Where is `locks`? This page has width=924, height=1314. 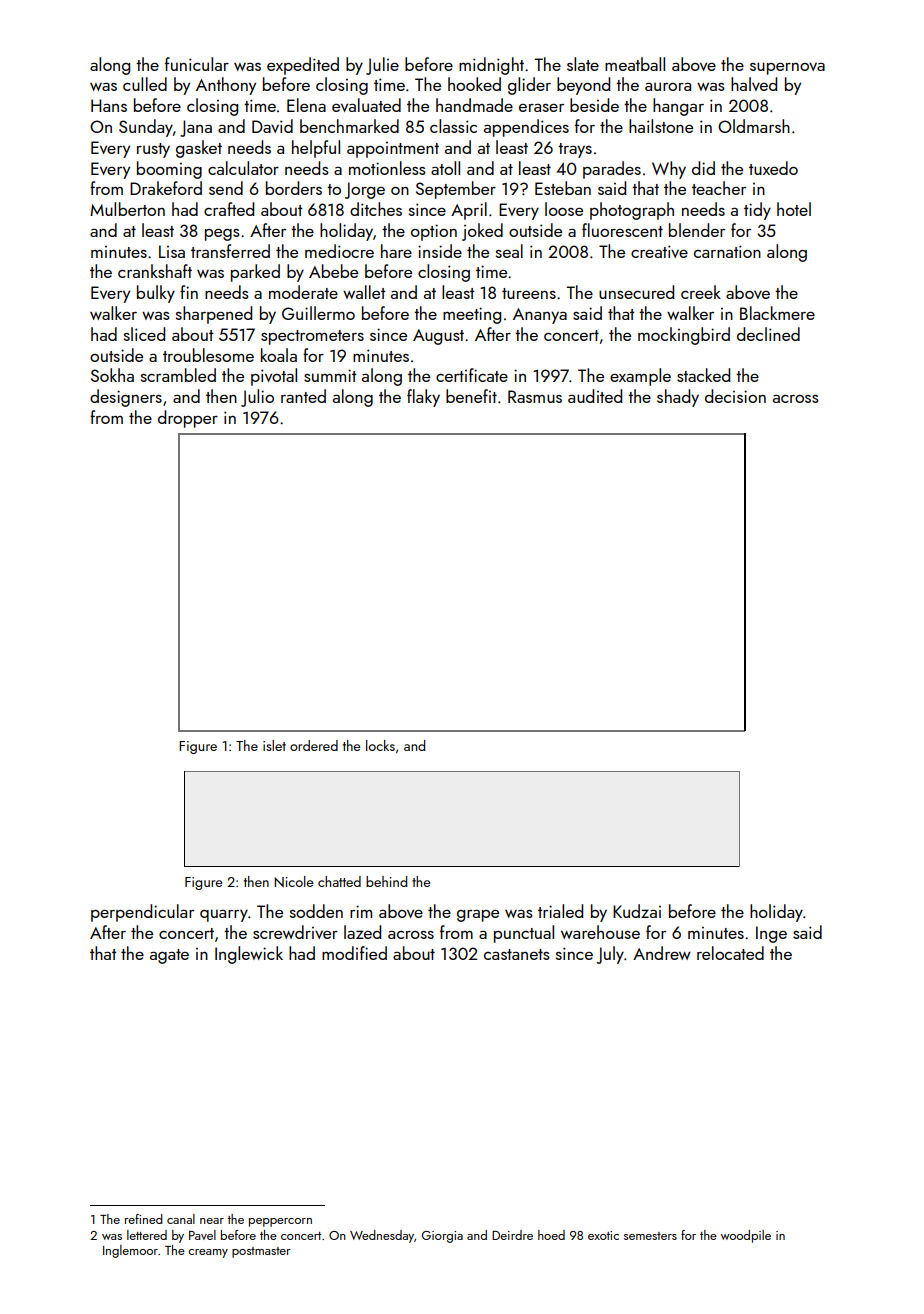 locks is located at coordinates (380, 745).
